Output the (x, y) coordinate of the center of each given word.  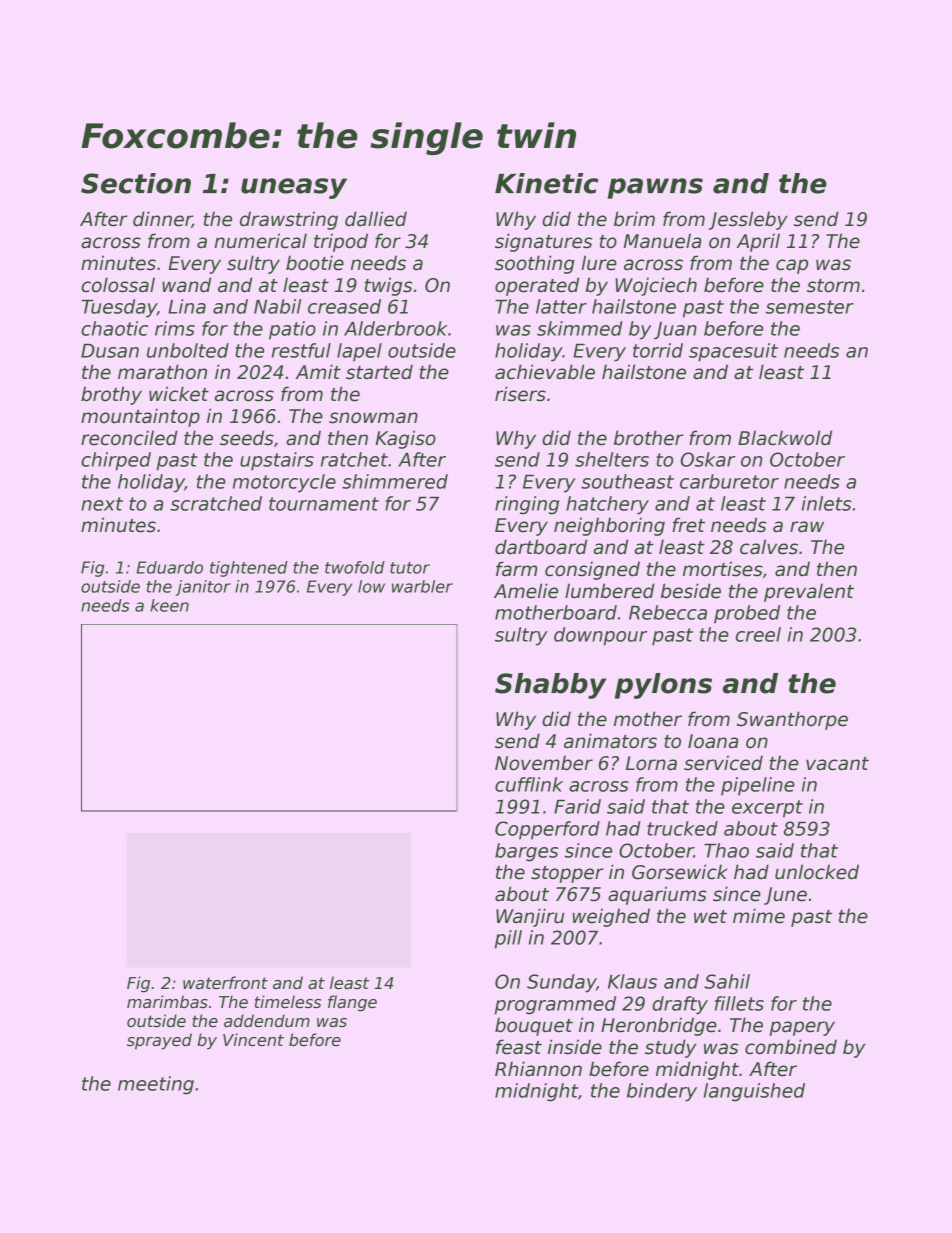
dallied (376, 219)
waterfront (225, 983)
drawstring (289, 220)
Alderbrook (395, 328)
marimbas (167, 1002)
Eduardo (170, 567)
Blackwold (785, 438)
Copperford (547, 830)
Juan (675, 331)
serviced (723, 763)
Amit (318, 371)
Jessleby (748, 220)
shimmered (395, 481)
